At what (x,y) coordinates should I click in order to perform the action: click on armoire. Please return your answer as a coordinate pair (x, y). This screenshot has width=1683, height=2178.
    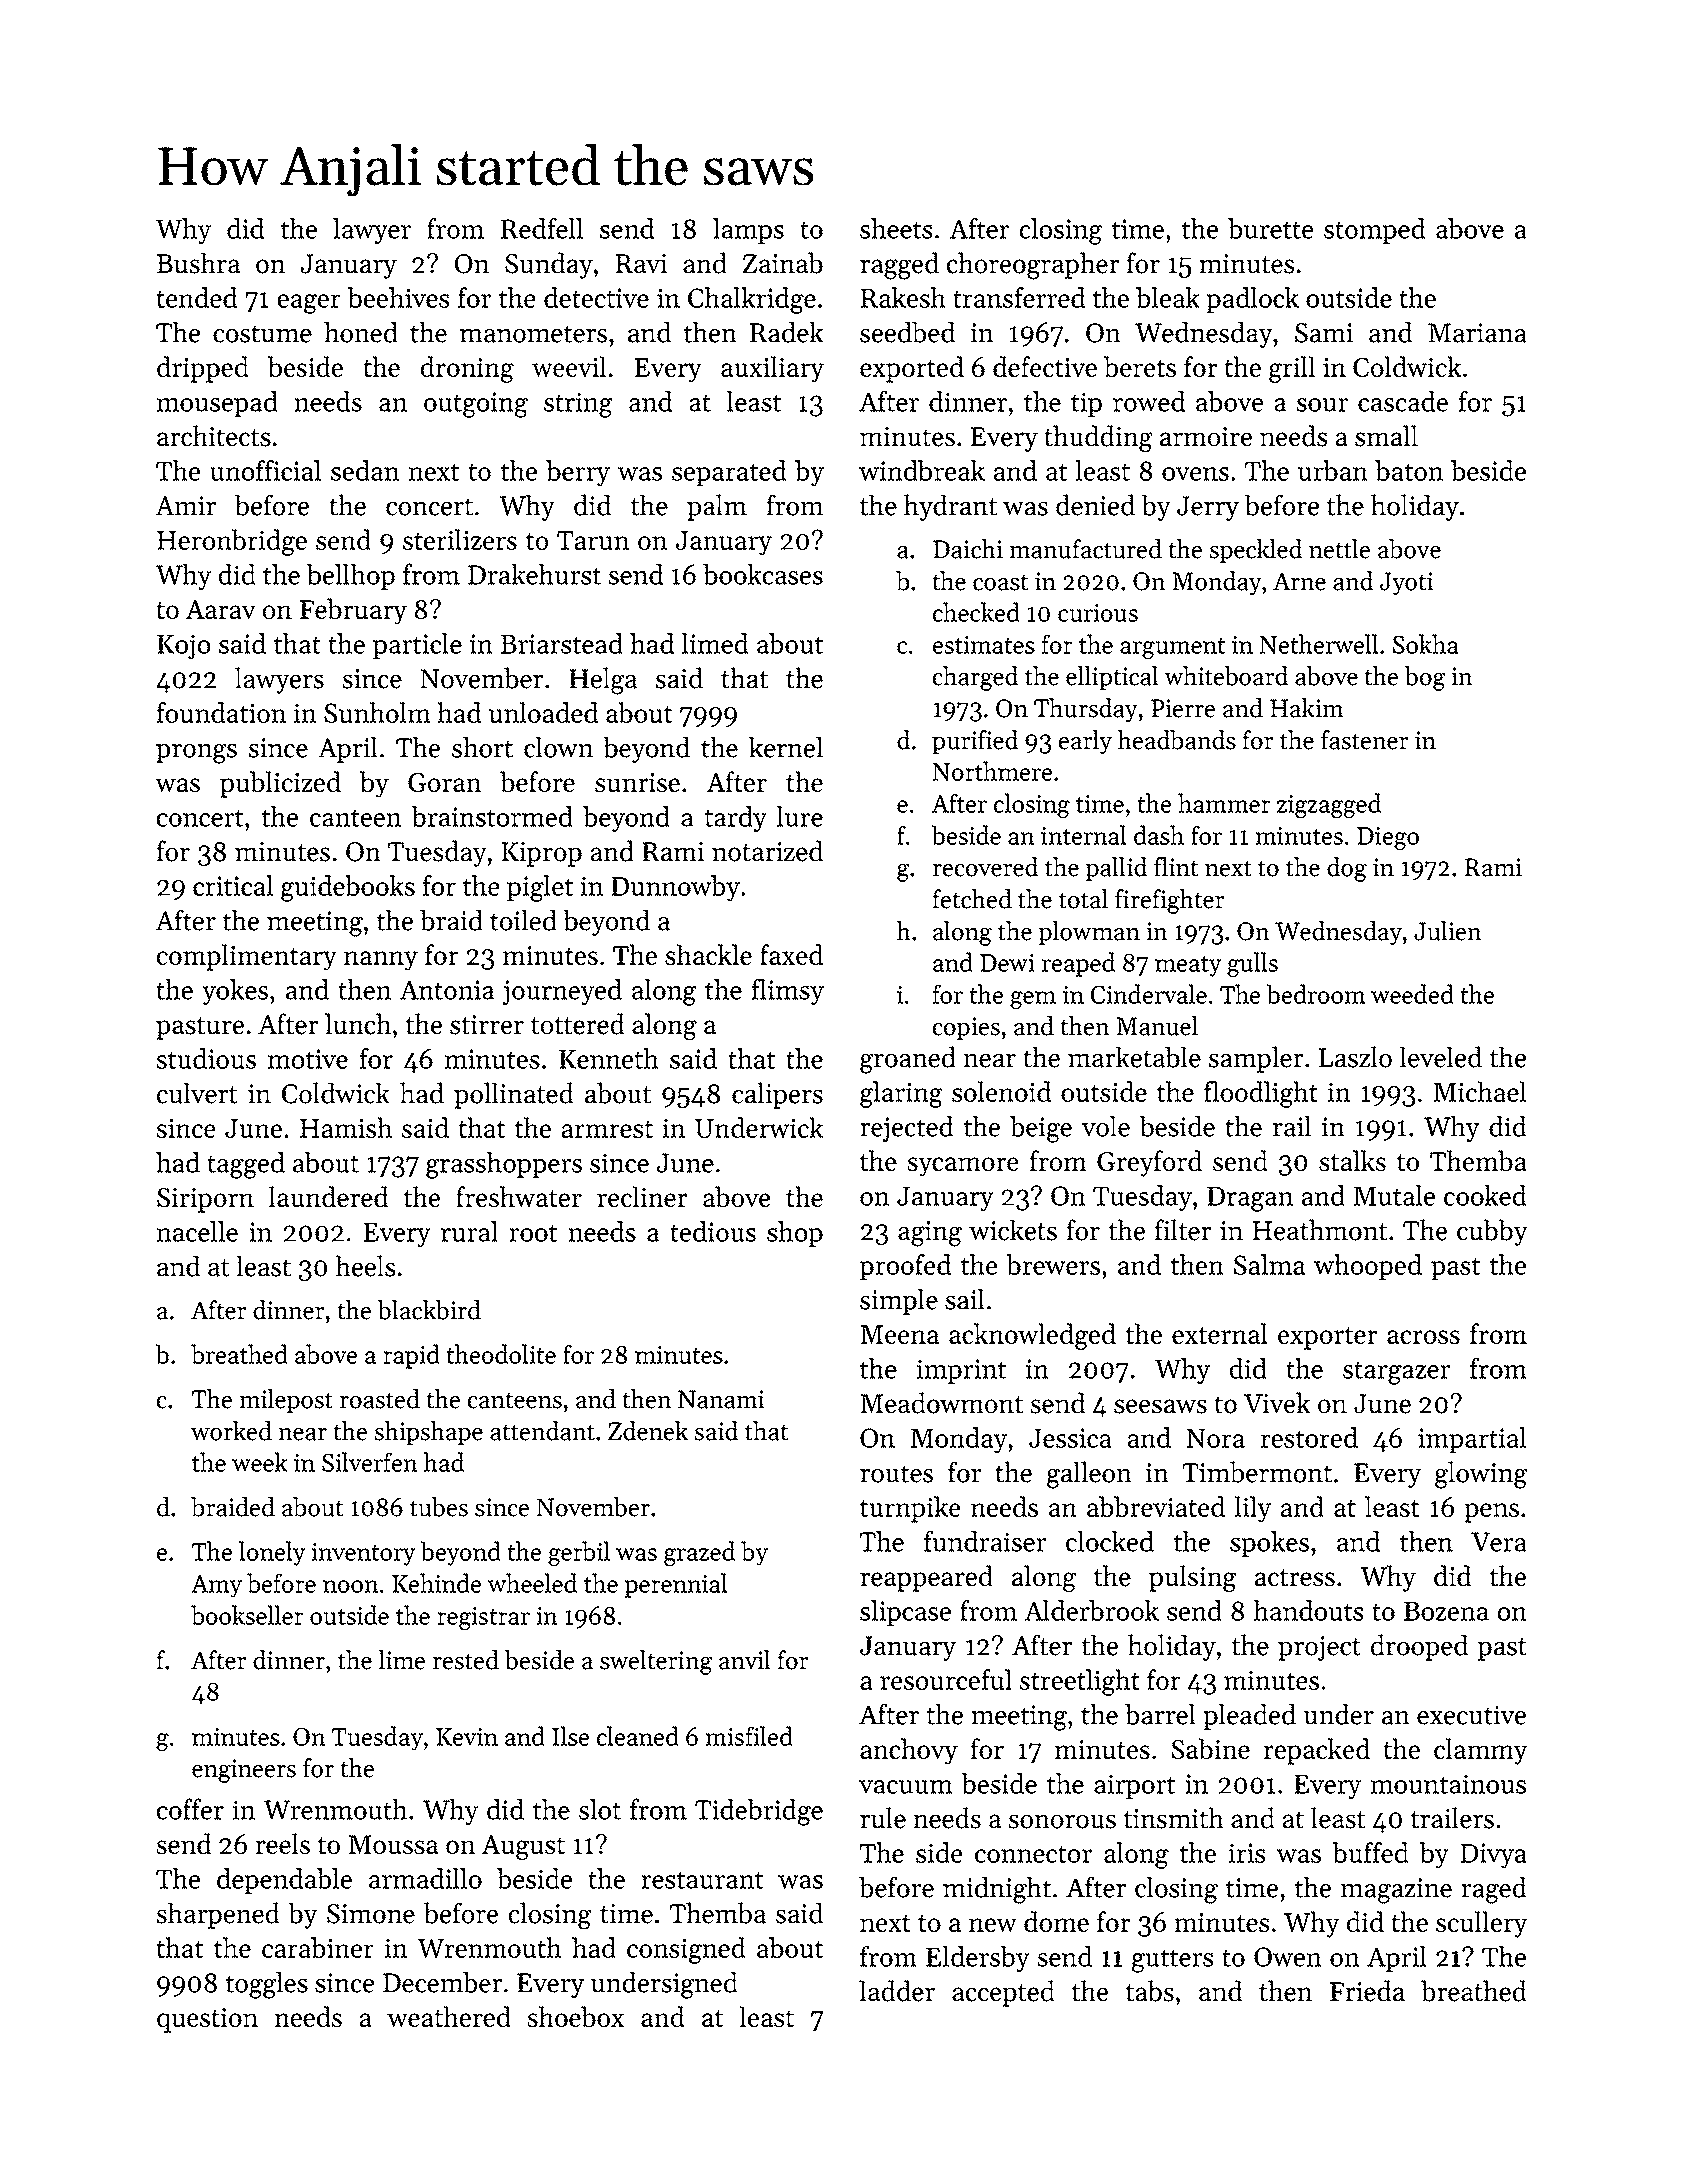
    Looking at the image, I should click on (1206, 437).
